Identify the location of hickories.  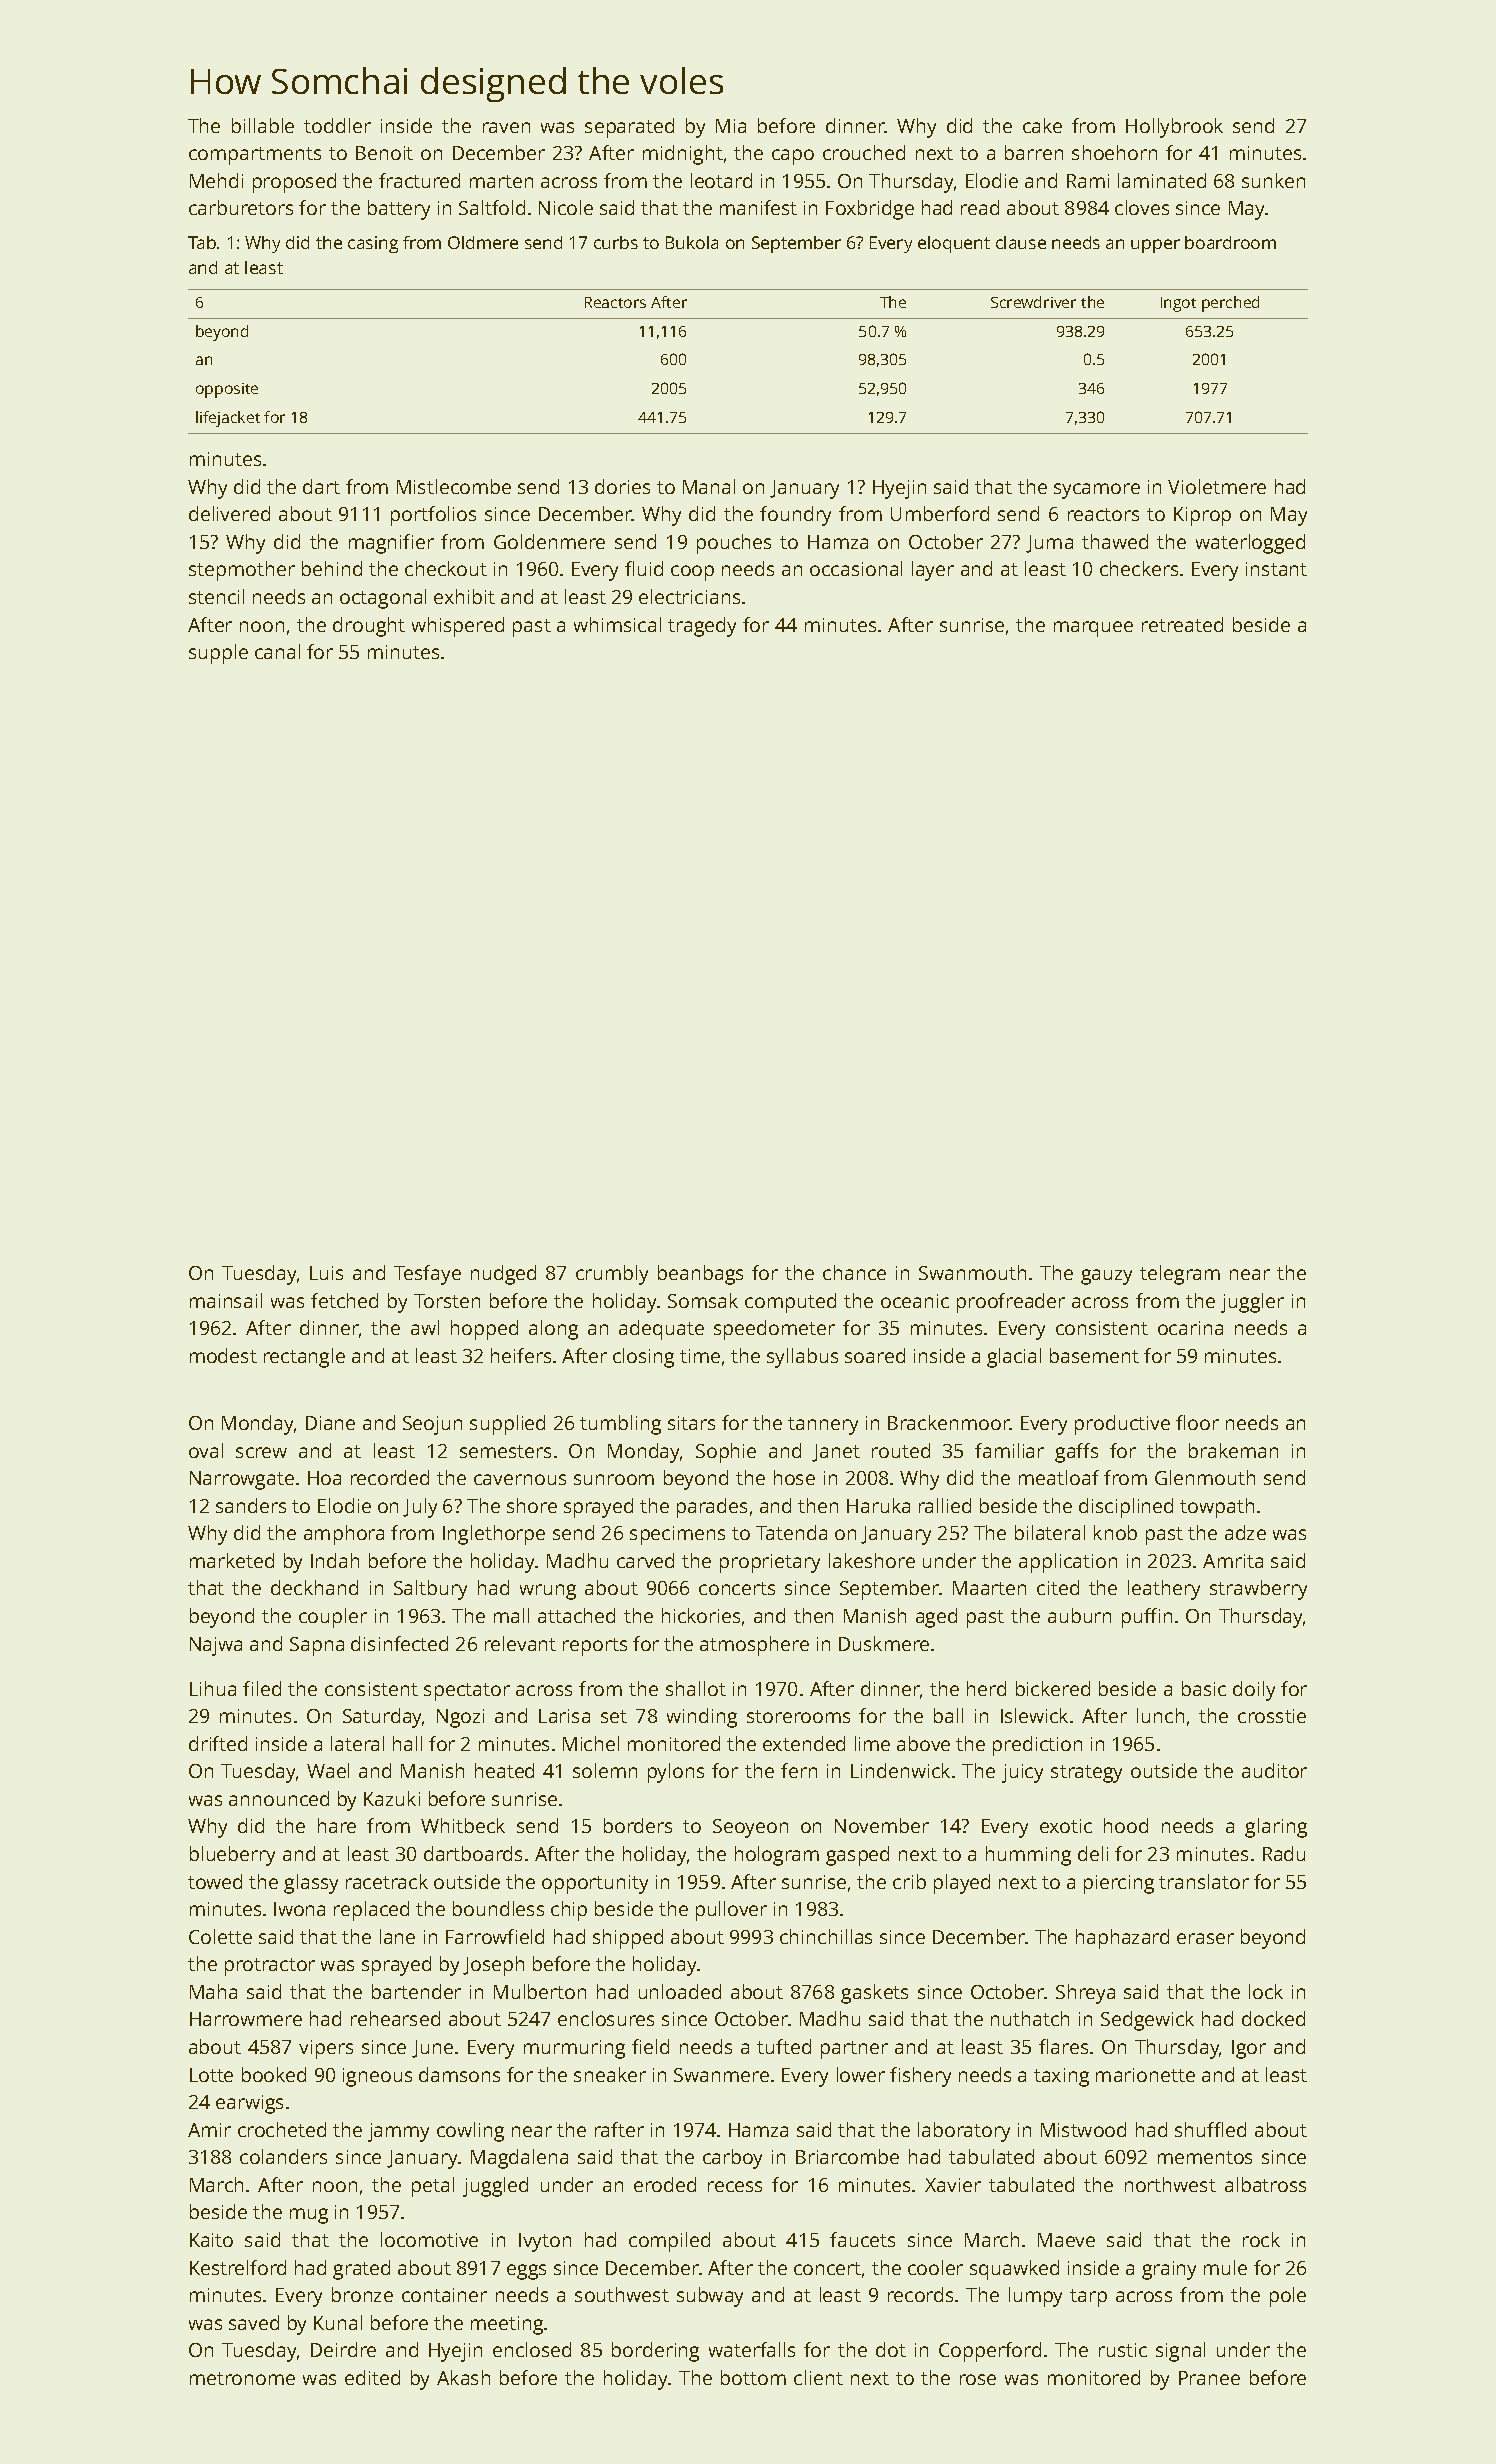
(701, 1615).
